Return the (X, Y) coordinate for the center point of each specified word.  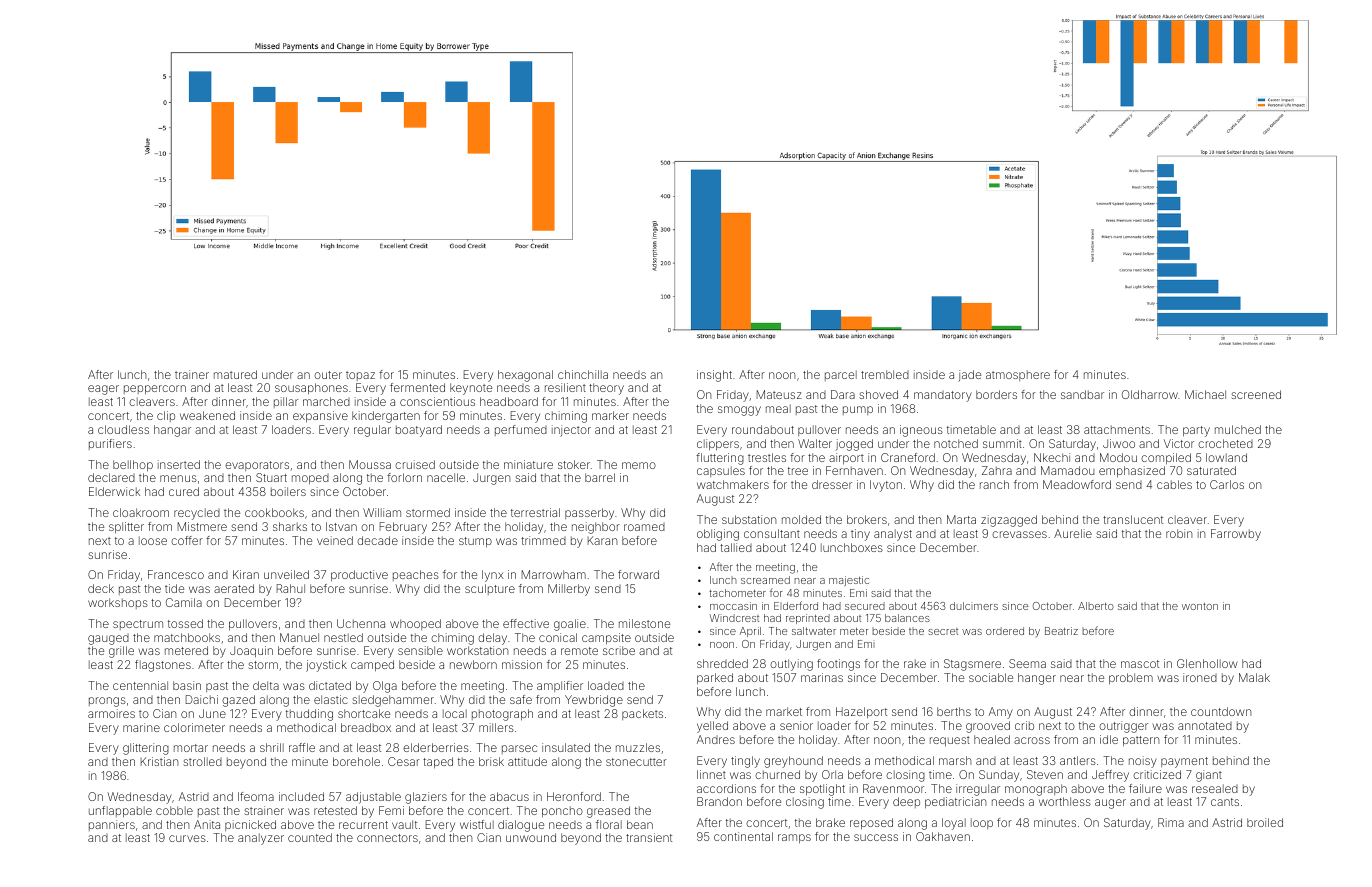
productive (359, 576)
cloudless (123, 429)
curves (187, 838)
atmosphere (1018, 375)
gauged (108, 639)
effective (526, 623)
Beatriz (1061, 631)
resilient (565, 387)
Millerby (569, 590)
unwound (531, 837)
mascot (1140, 664)
